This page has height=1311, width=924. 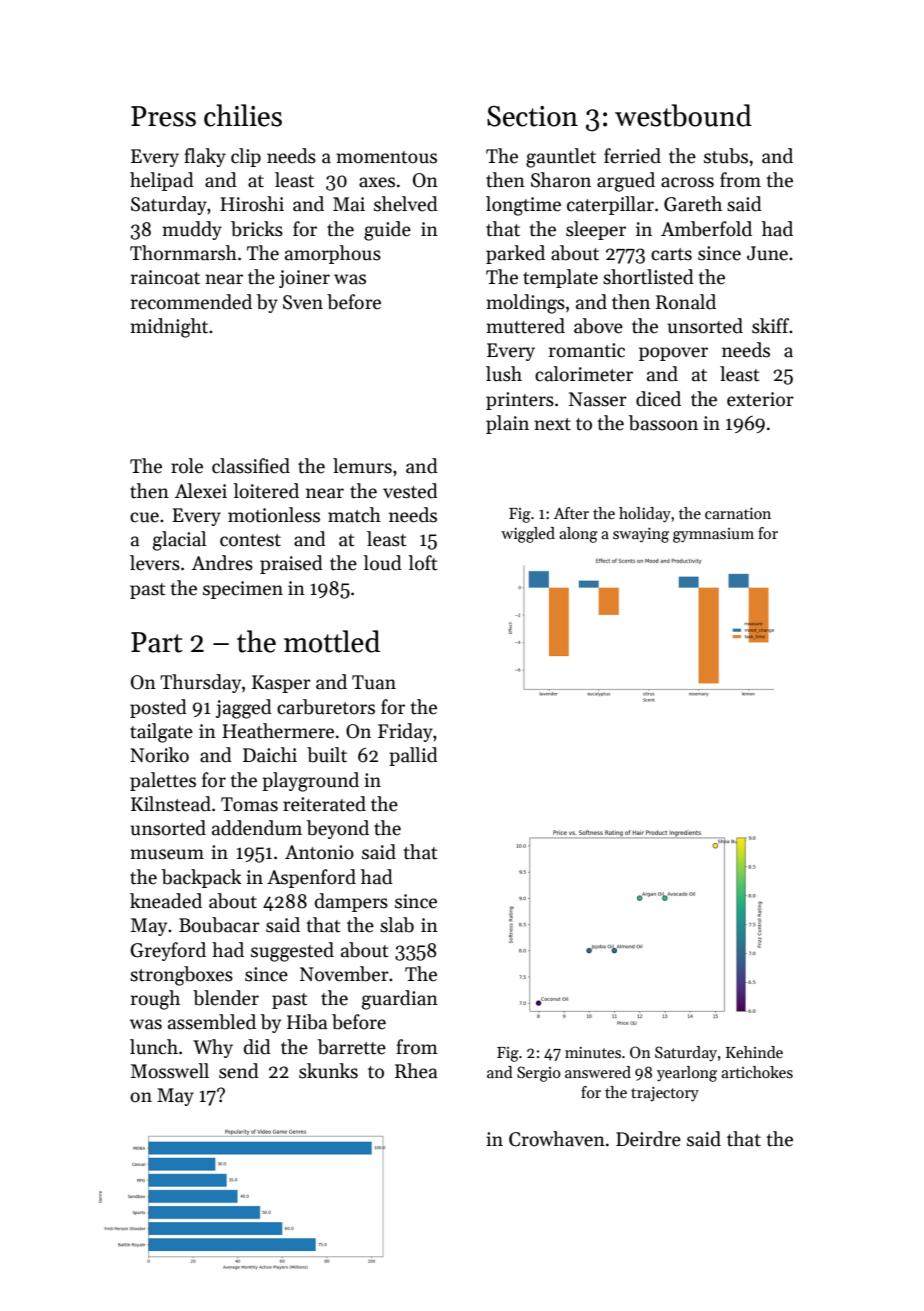 What do you see at coordinates (641, 535) in the page?
I see `swaying` at bounding box center [641, 535].
